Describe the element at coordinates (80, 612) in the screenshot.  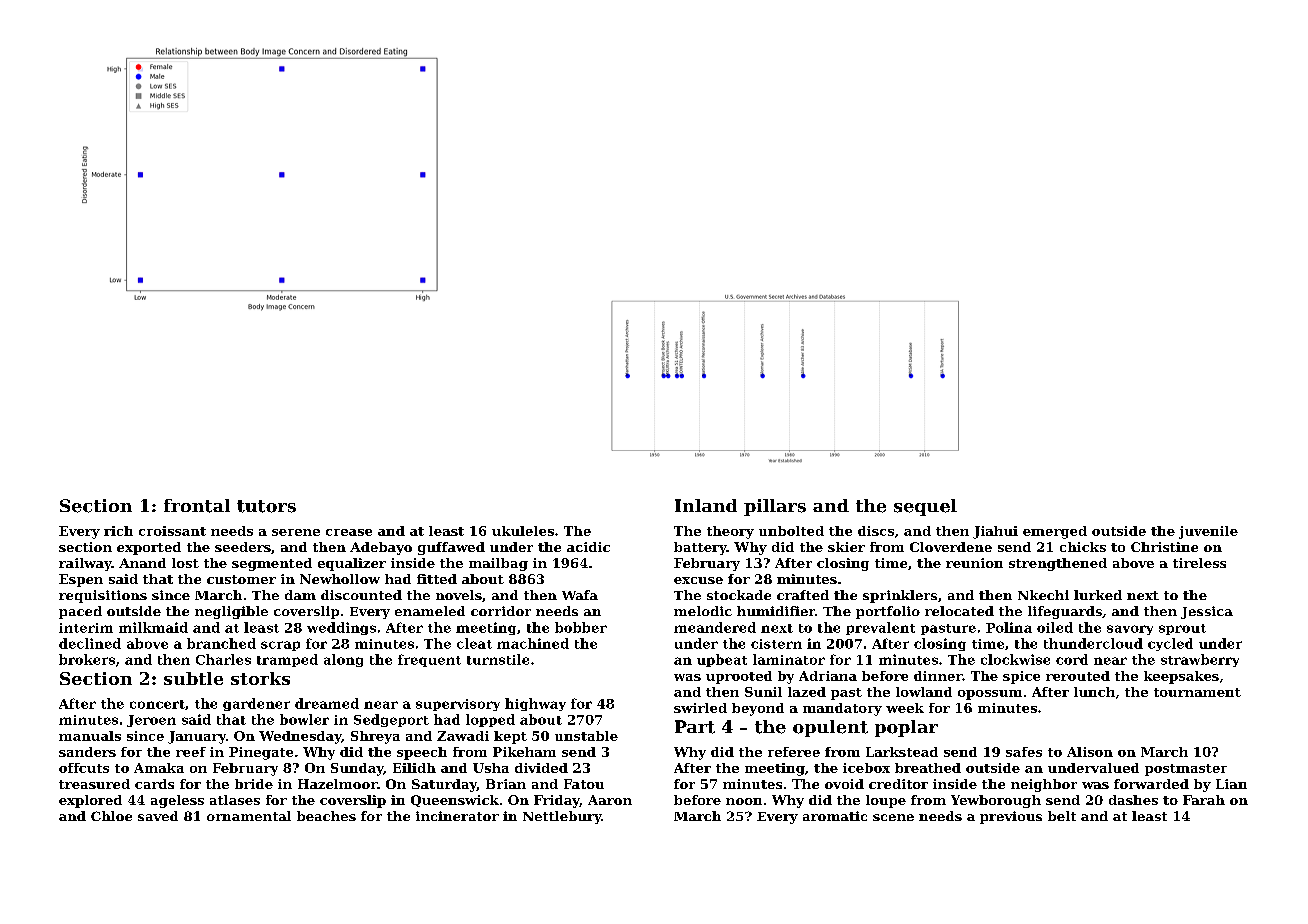
I see `paced` at that location.
